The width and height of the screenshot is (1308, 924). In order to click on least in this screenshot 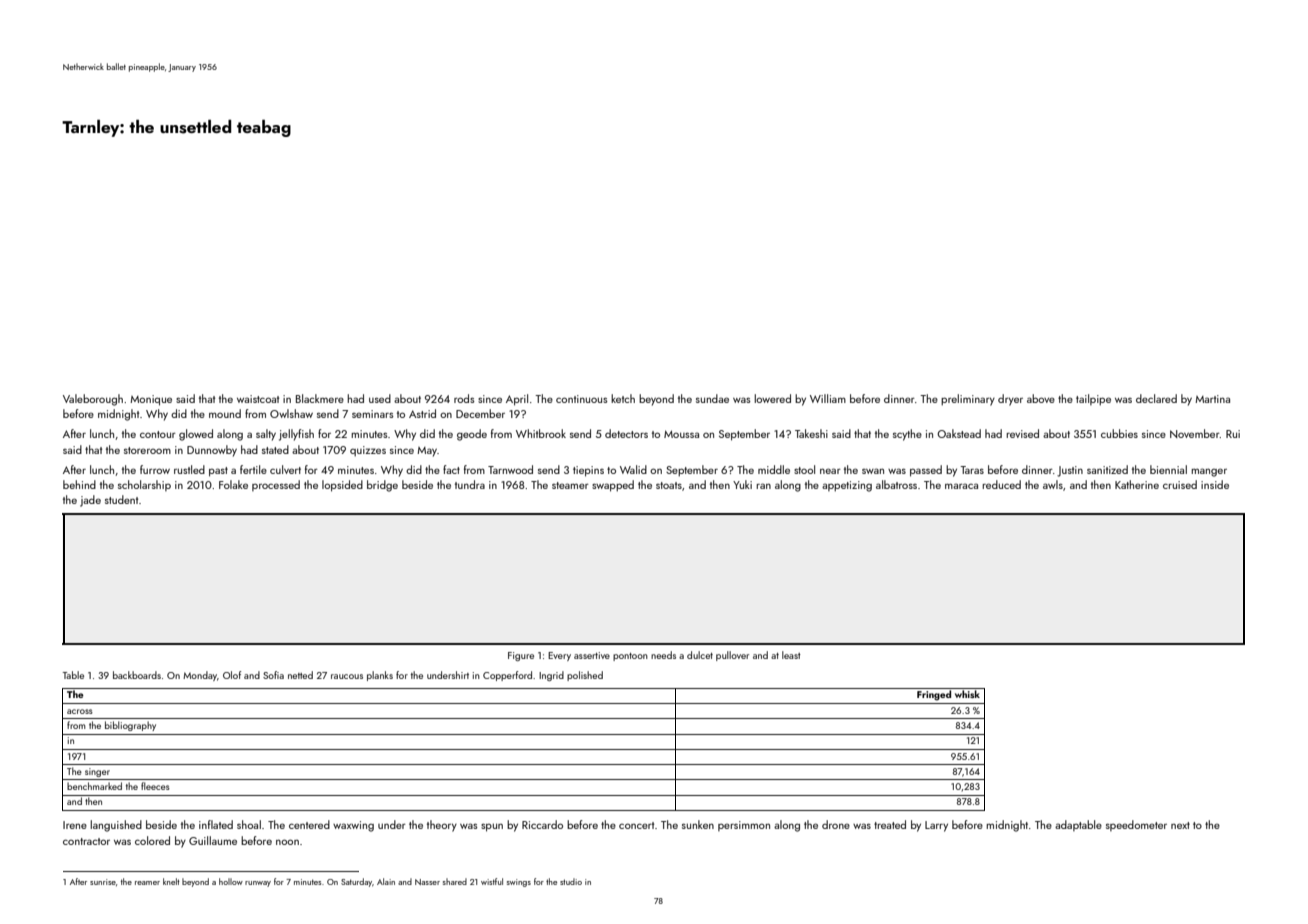, I will do `click(791, 655)`.
